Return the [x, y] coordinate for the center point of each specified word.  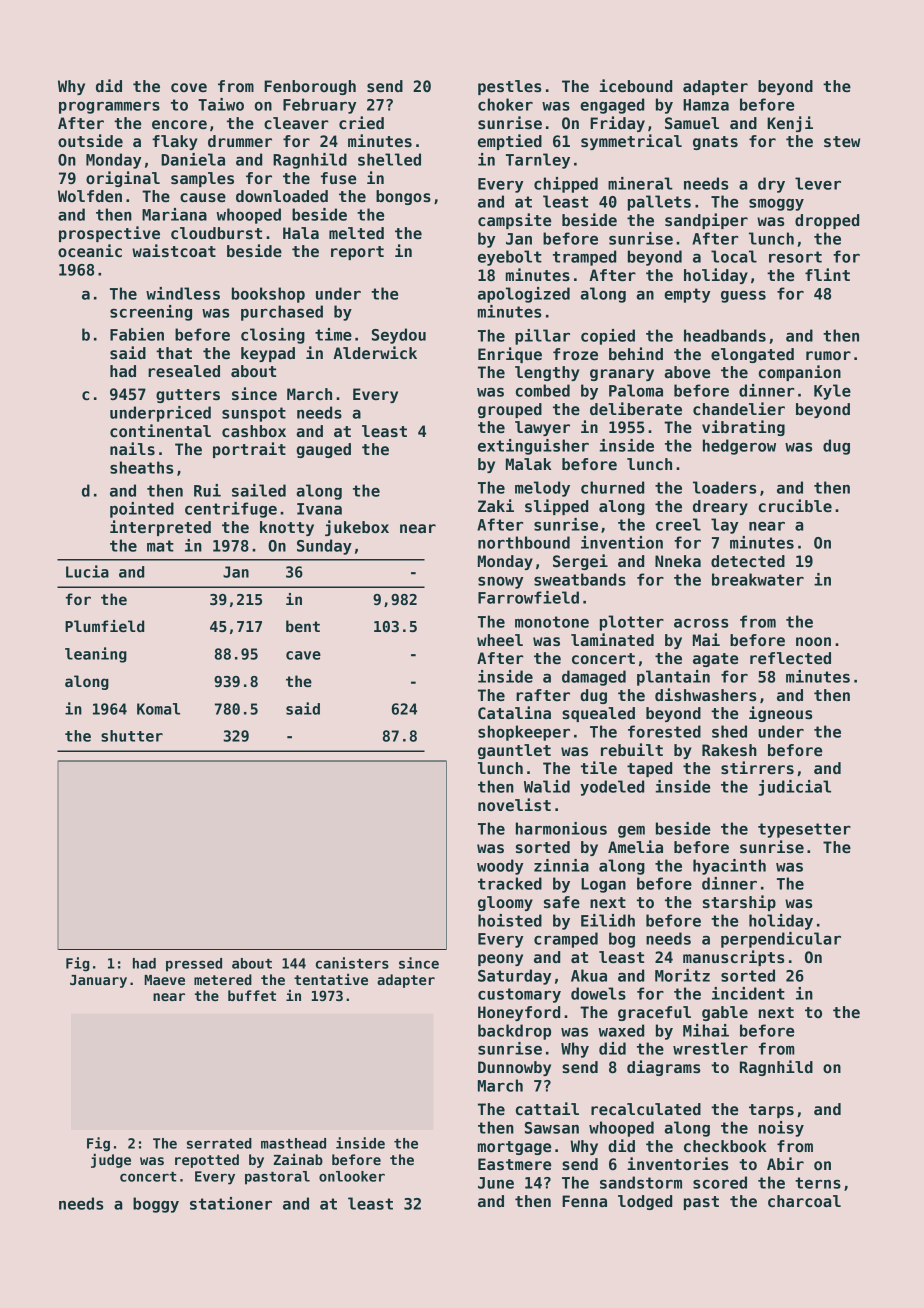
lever [818, 183]
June [496, 1183]
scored [720, 1182]
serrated [219, 1143]
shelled [389, 159]
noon [813, 641]
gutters [188, 396]
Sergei [580, 562]
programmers [109, 108]
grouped [510, 410]
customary [519, 995]
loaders [724, 487]
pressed [194, 965]
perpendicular [781, 940]
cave [303, 655]
